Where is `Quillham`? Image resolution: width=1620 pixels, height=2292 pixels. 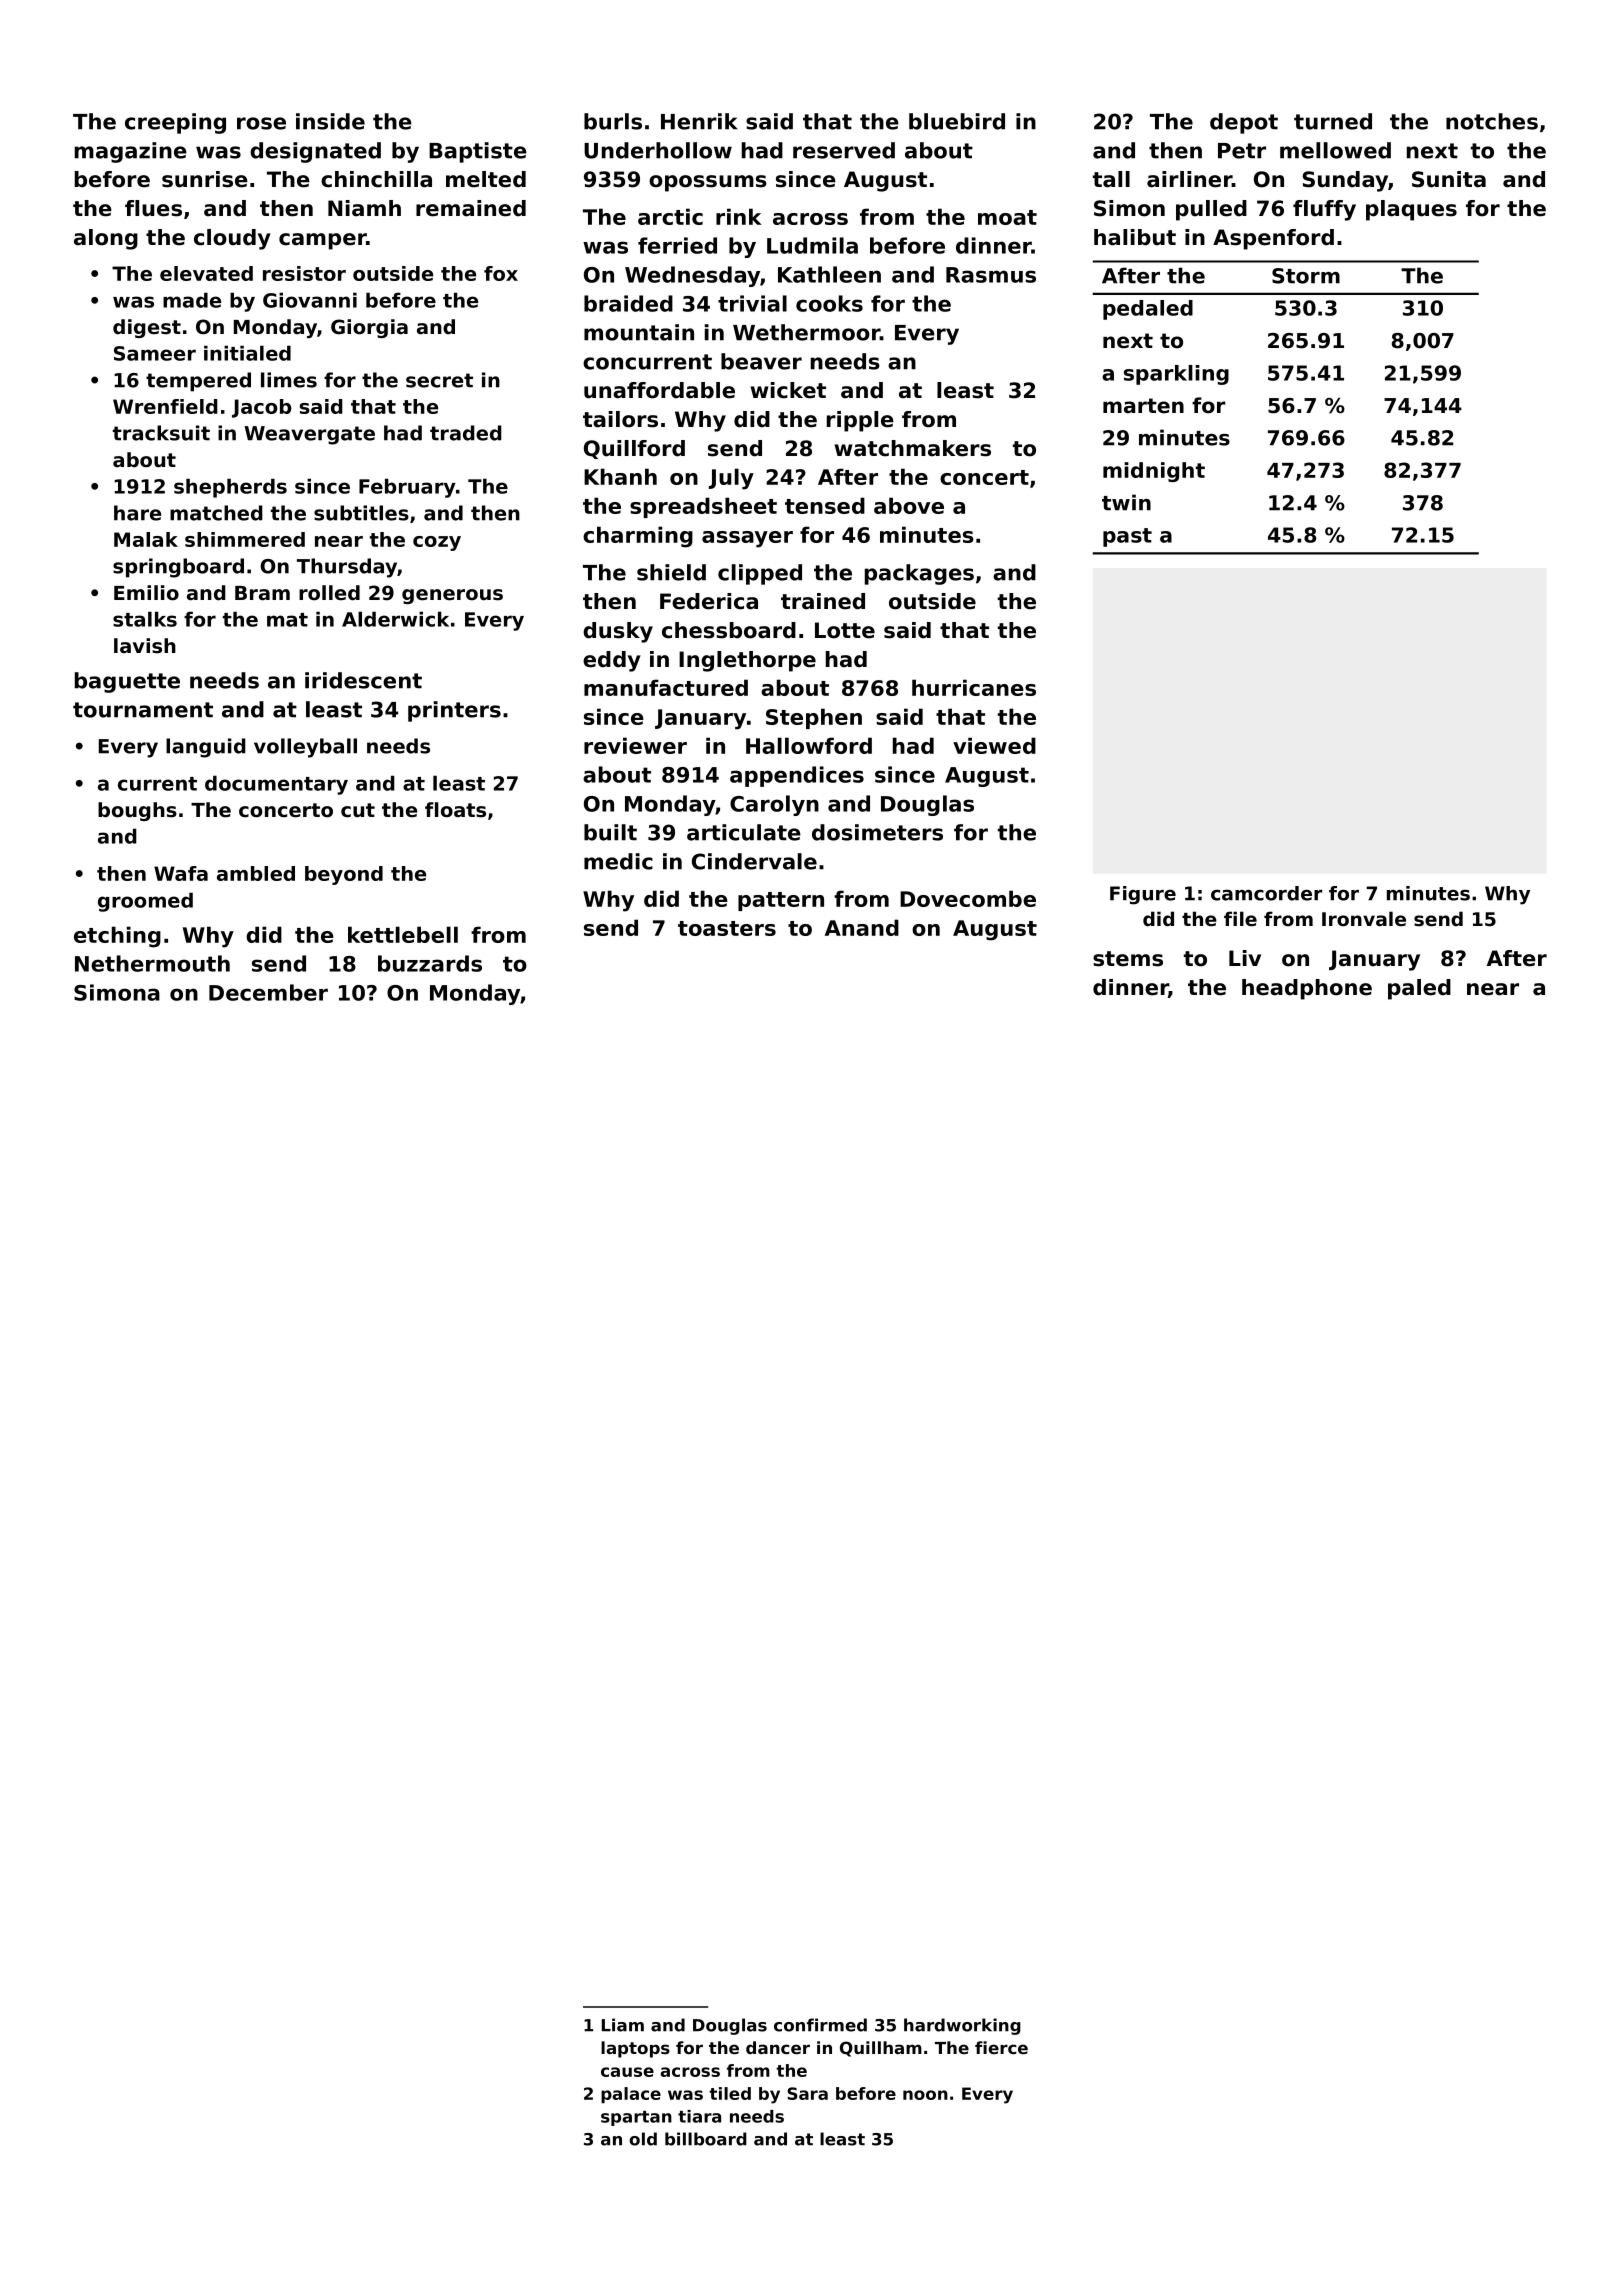
Quillham is located at coordinates (881, 2049).
